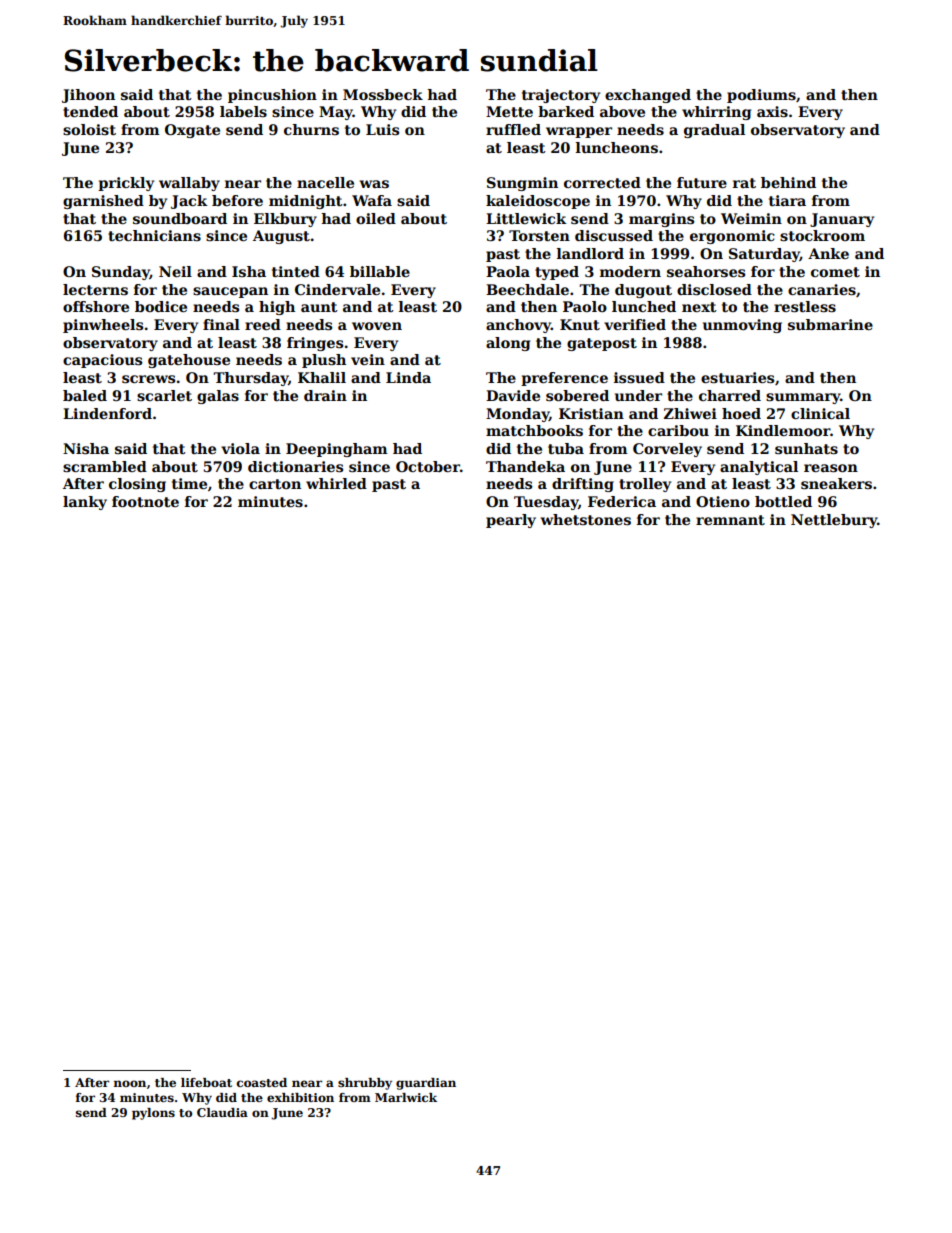 Image resolution: width=952 pixels, height=1233 pixels. What do you see at coordinates (365, 1084) in the document?
I see `shrubby` at bounding box center [365, 1084].
